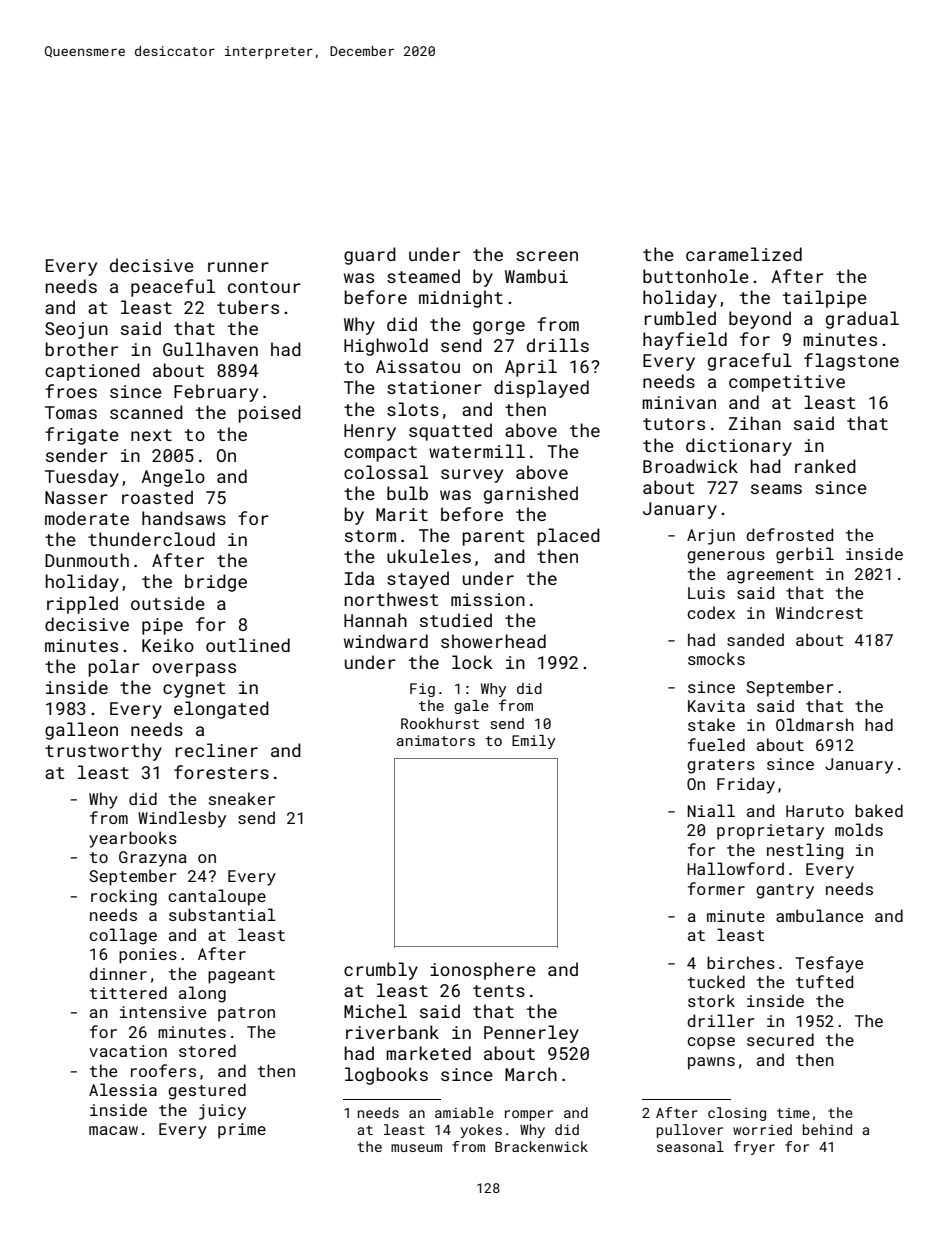 This page has height=1233, width=952. I want to click on Dunmouth, so click(87, 560).
